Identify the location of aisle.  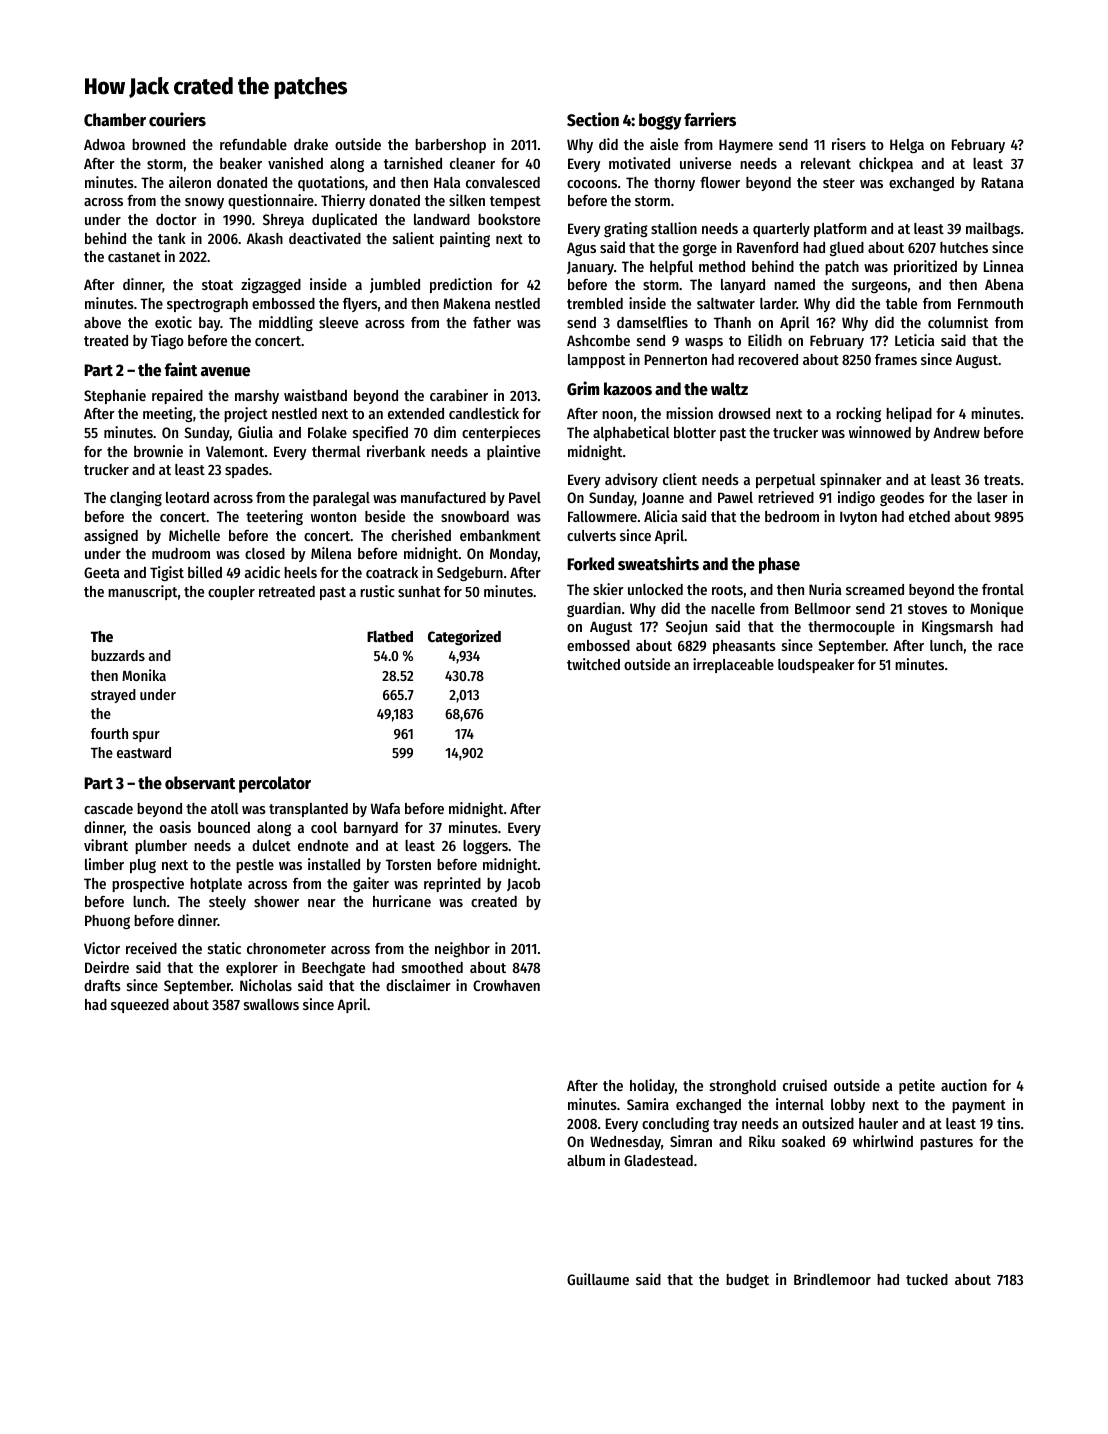
(664, 144).
